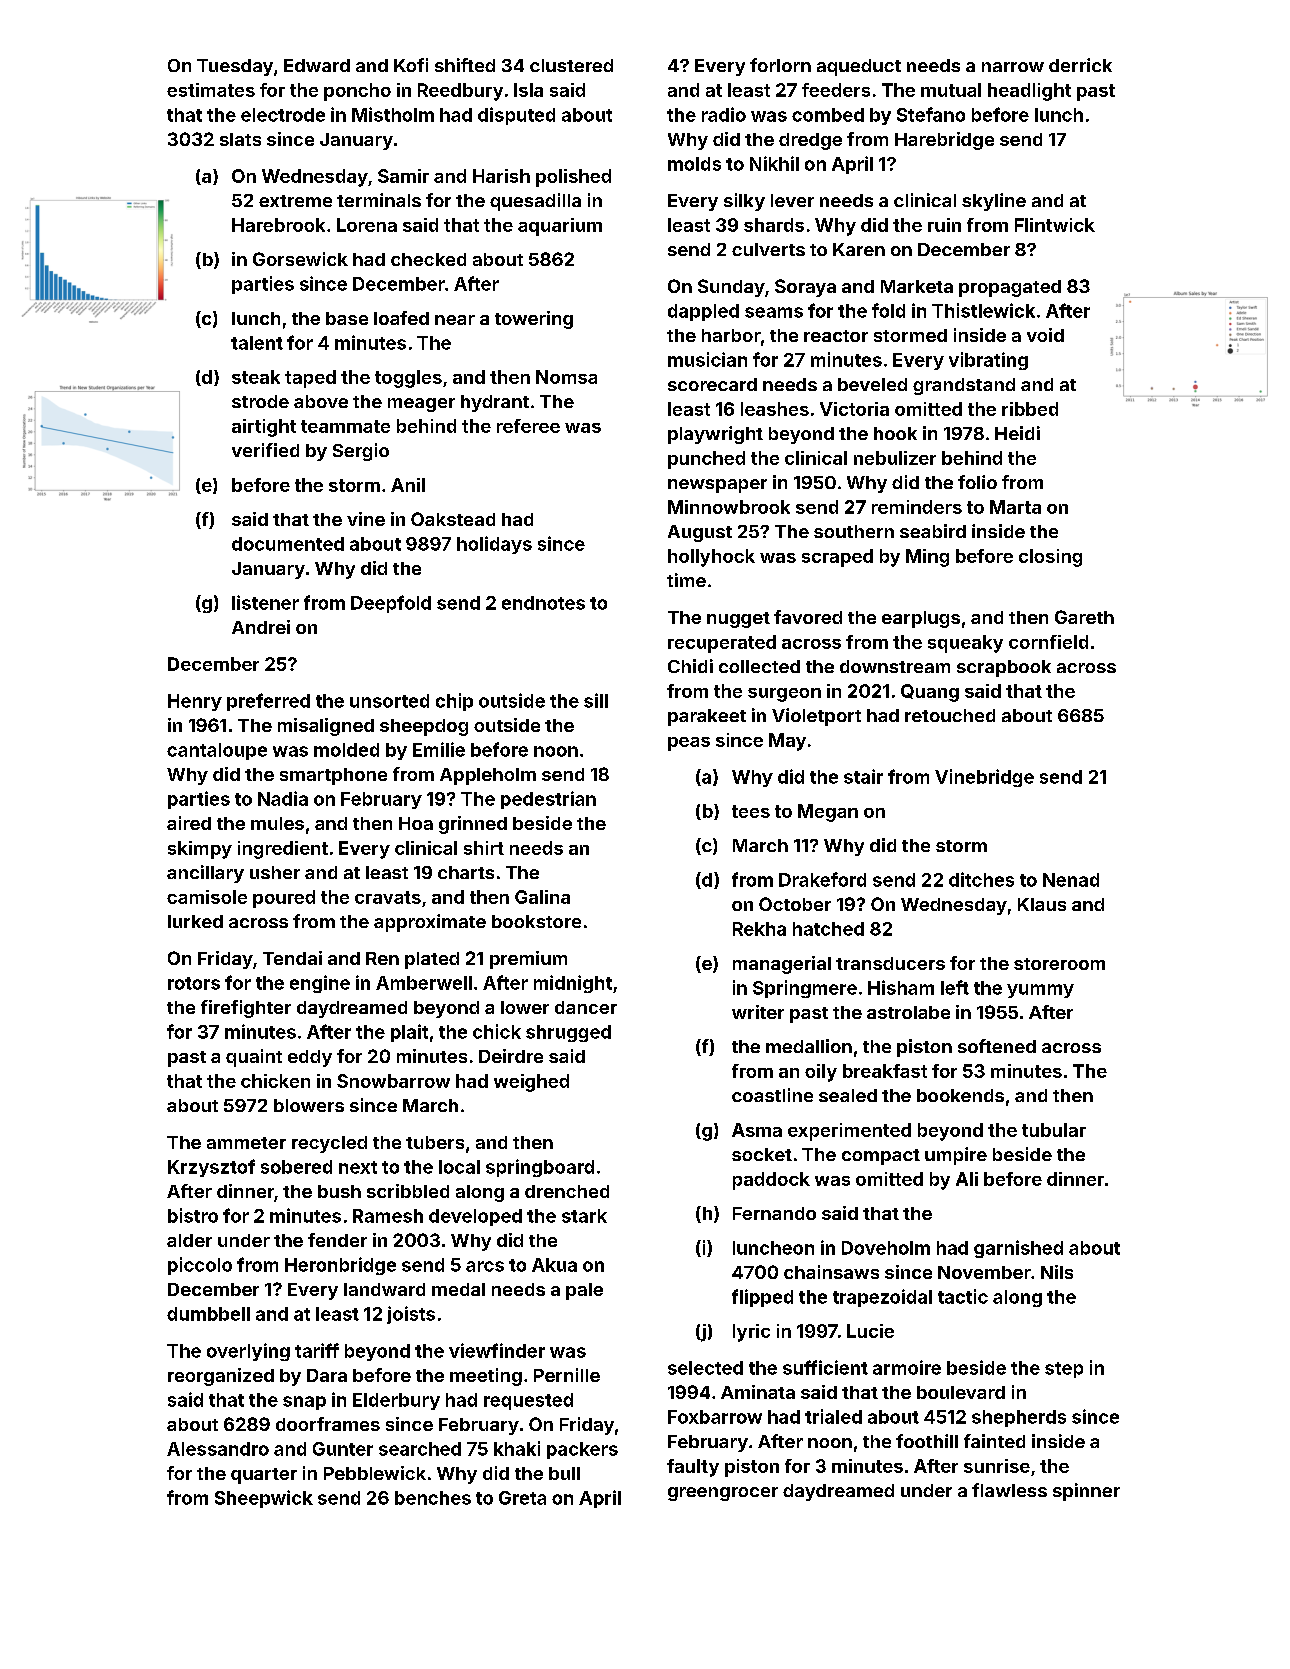 This document has height=1669, width=1290. Describe the element at coordinates (586, 1007) in the document. I see `dancer` at that location.
